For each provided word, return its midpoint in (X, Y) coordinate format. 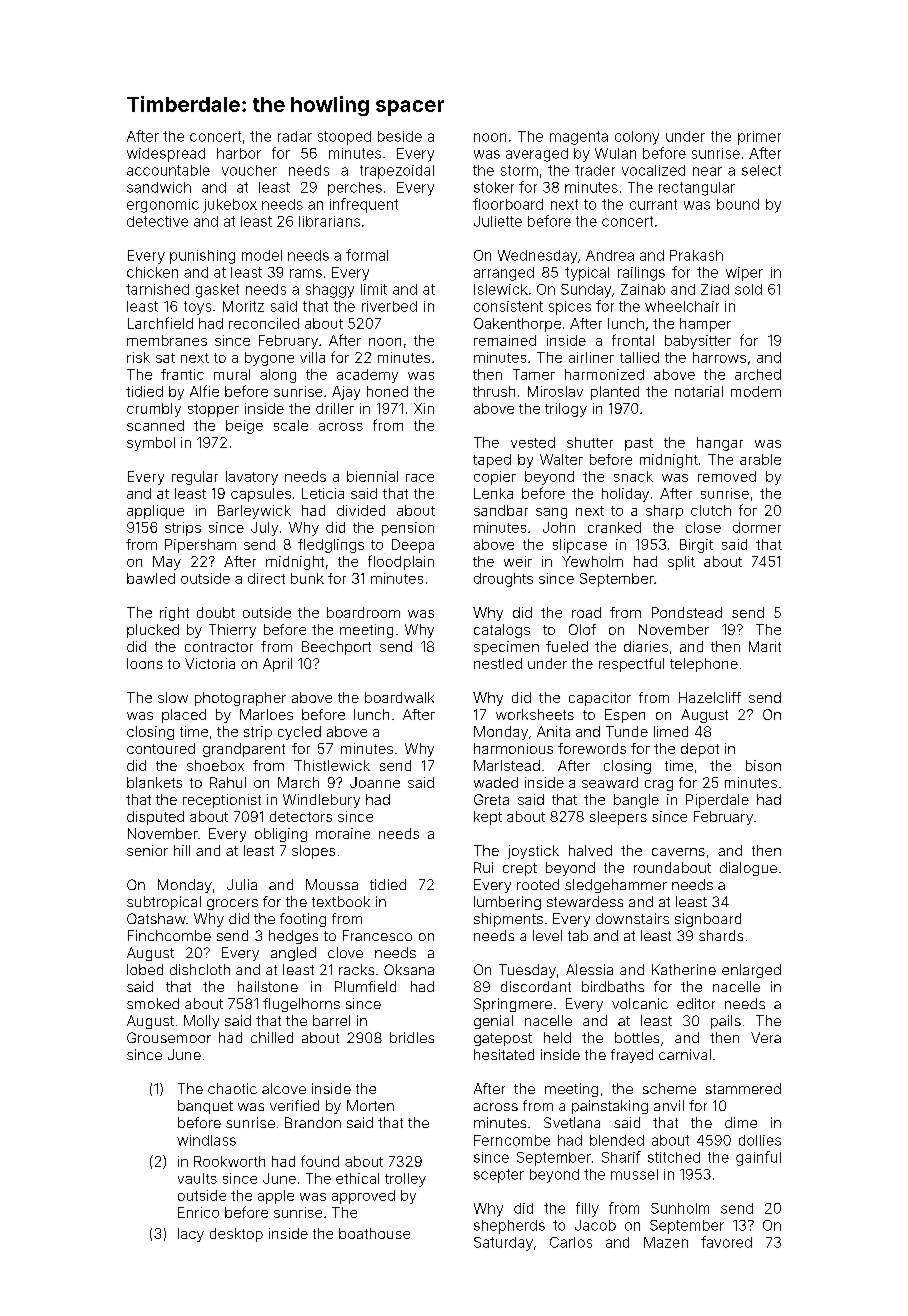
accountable (168, 170)
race (420, 478)
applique (155, 512)
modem (756, 391)
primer (759, 138)
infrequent (364, 205)
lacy (191, 1235)
